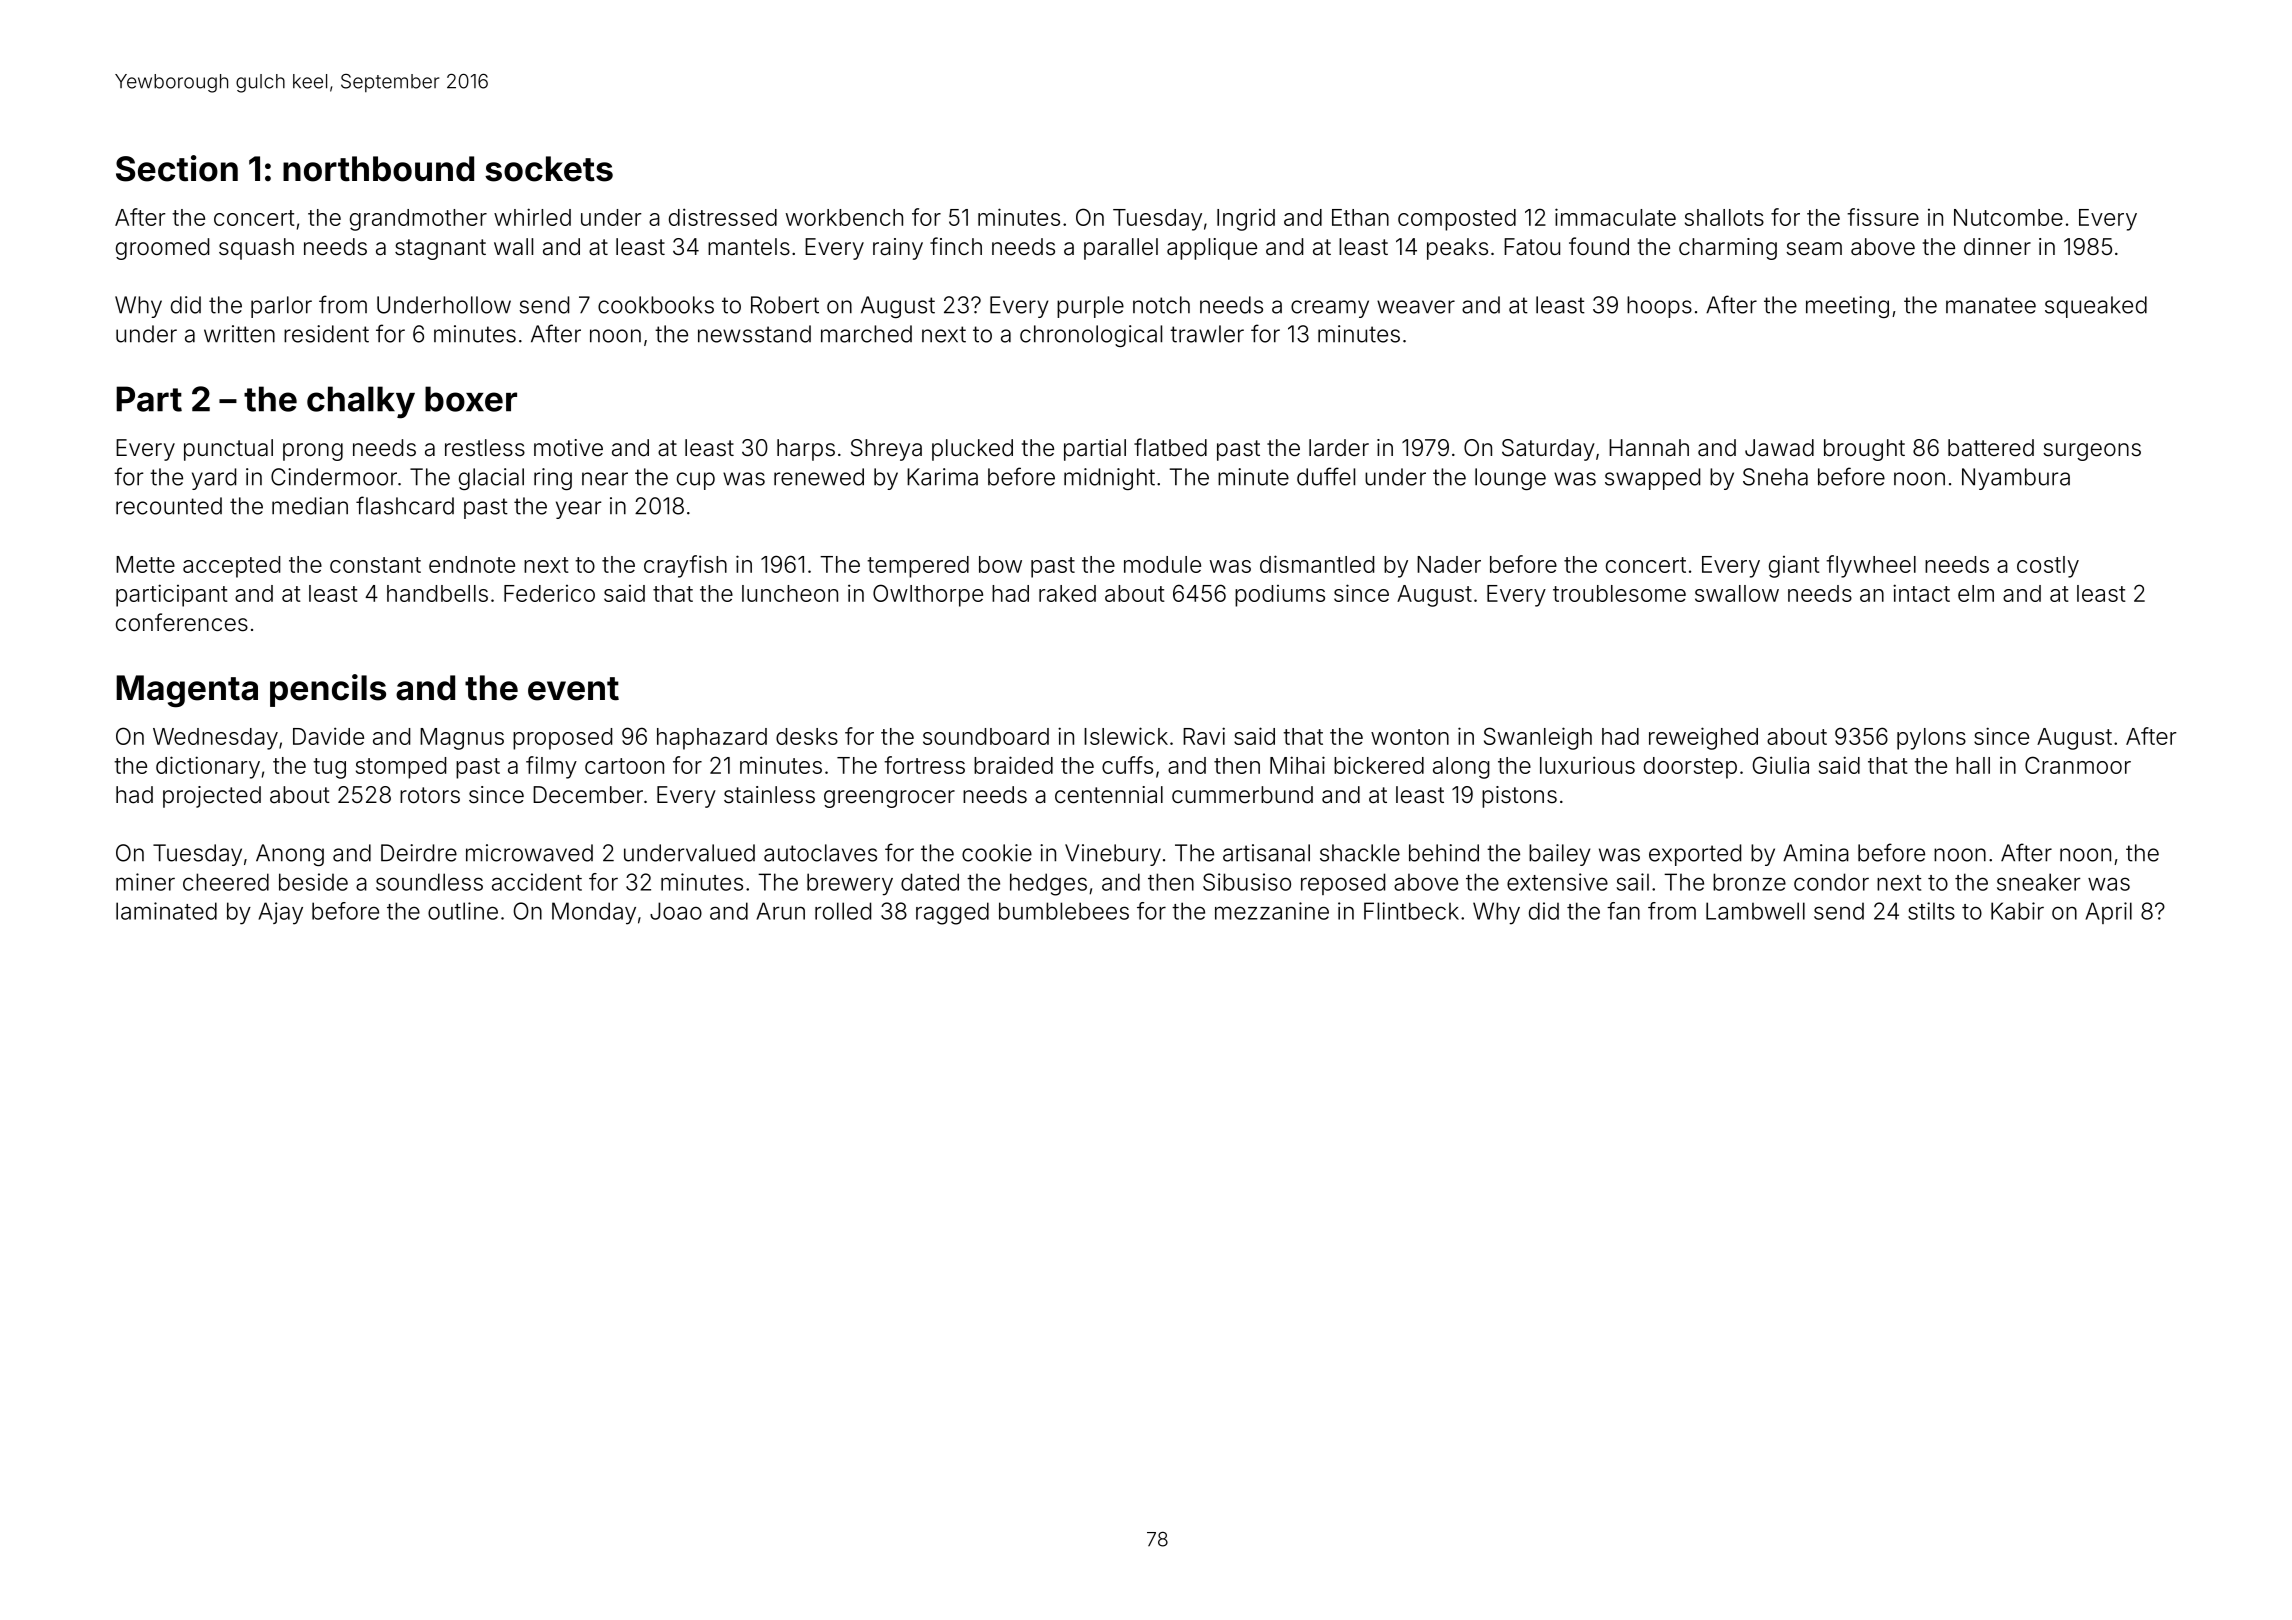  What do you see at coordinates (2078, 765) in the screenshot?
I see `Cranmoor` at bounding box center [2078, 765].
